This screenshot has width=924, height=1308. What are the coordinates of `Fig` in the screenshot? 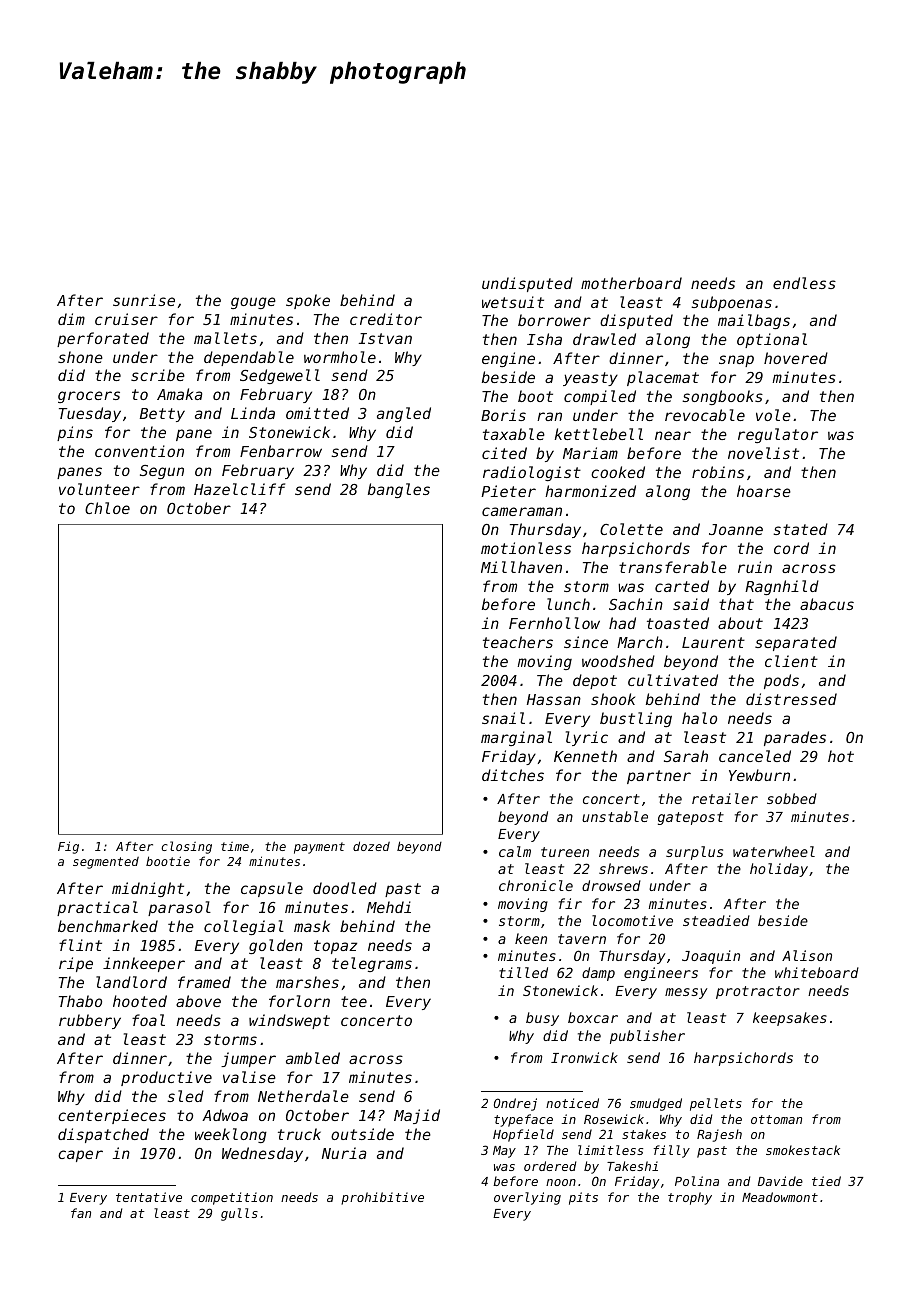 It's located at (68, 847).
